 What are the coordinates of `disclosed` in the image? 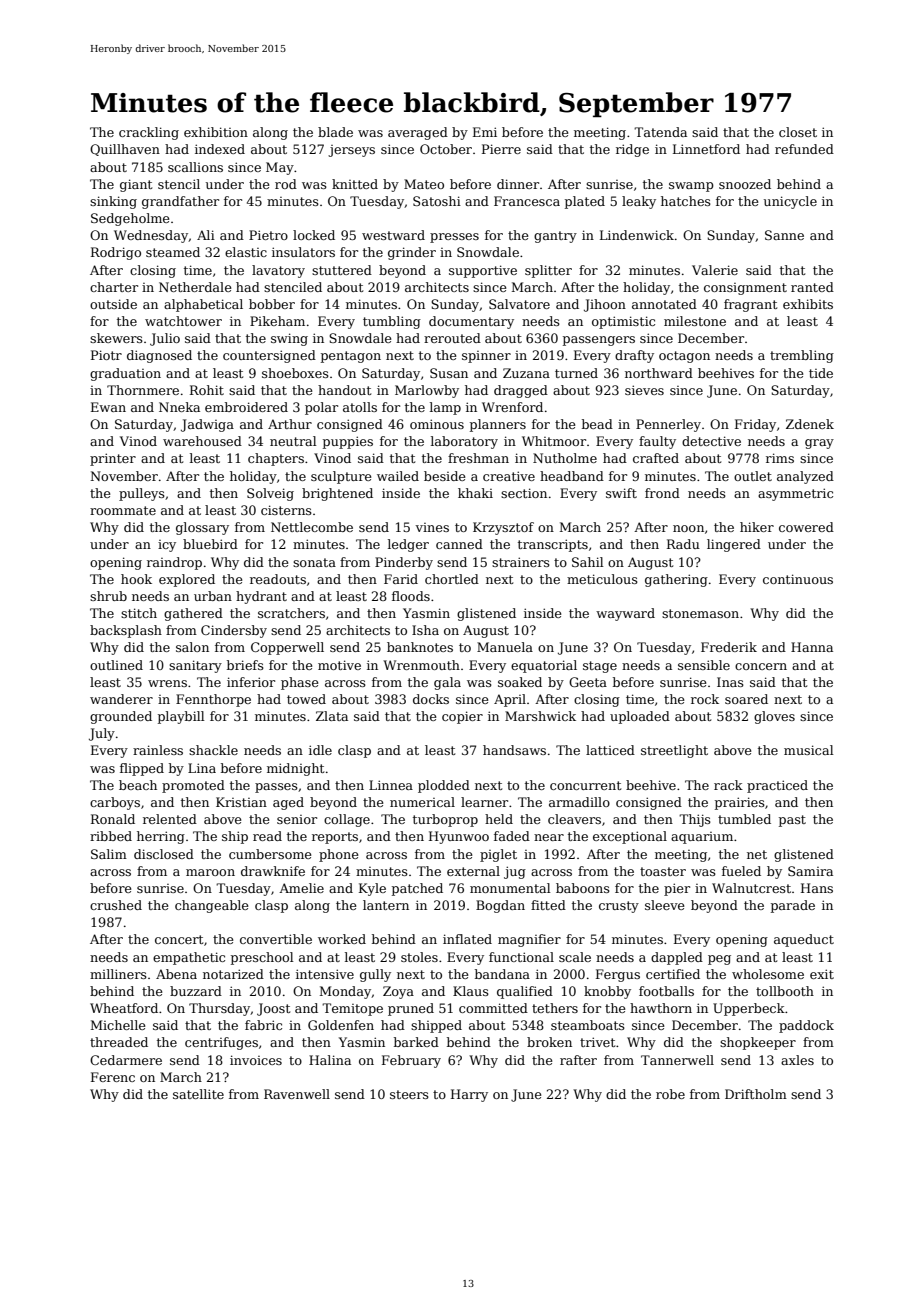 It's located at (164, 854).
